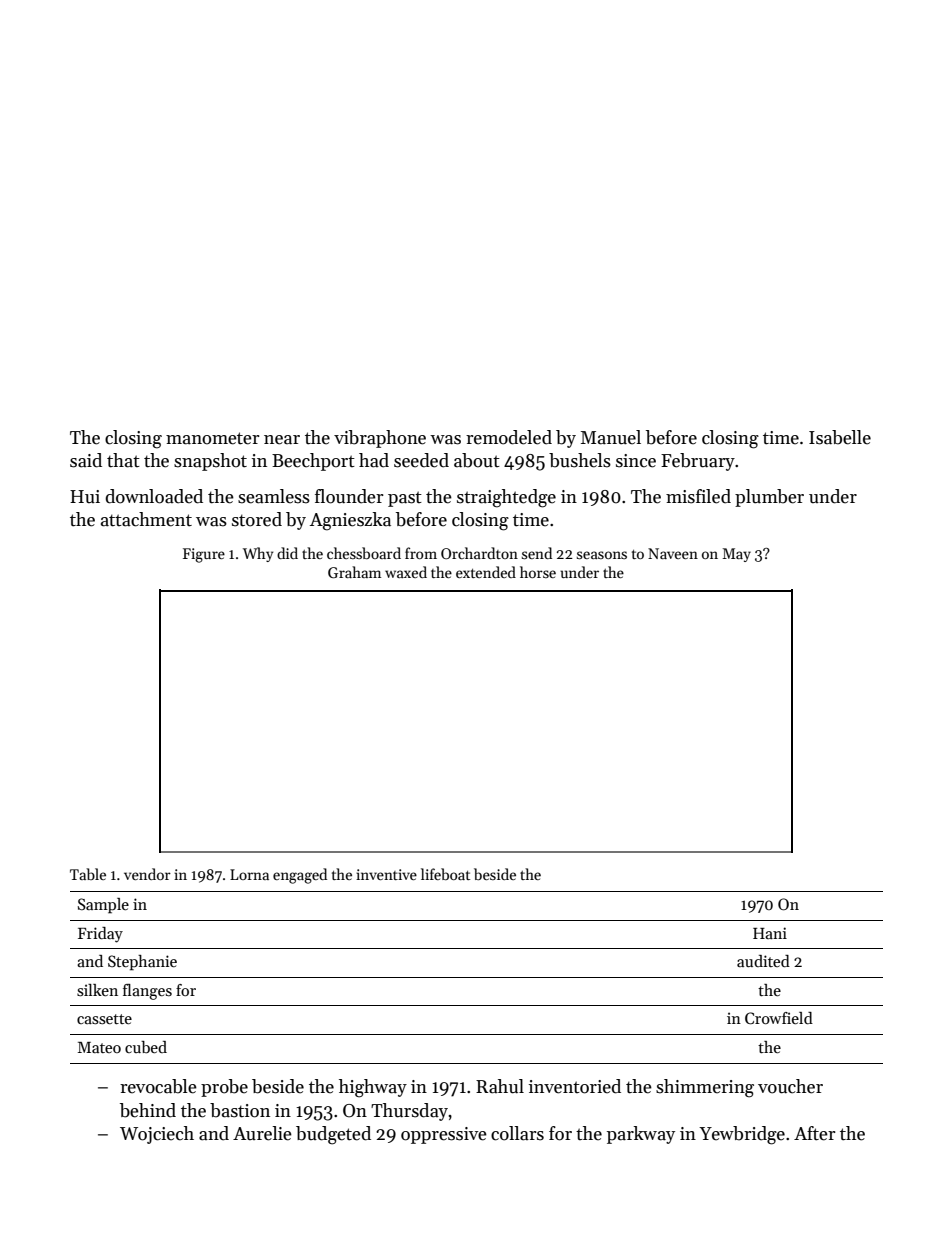  I want to click on February, so click(698, 462).
